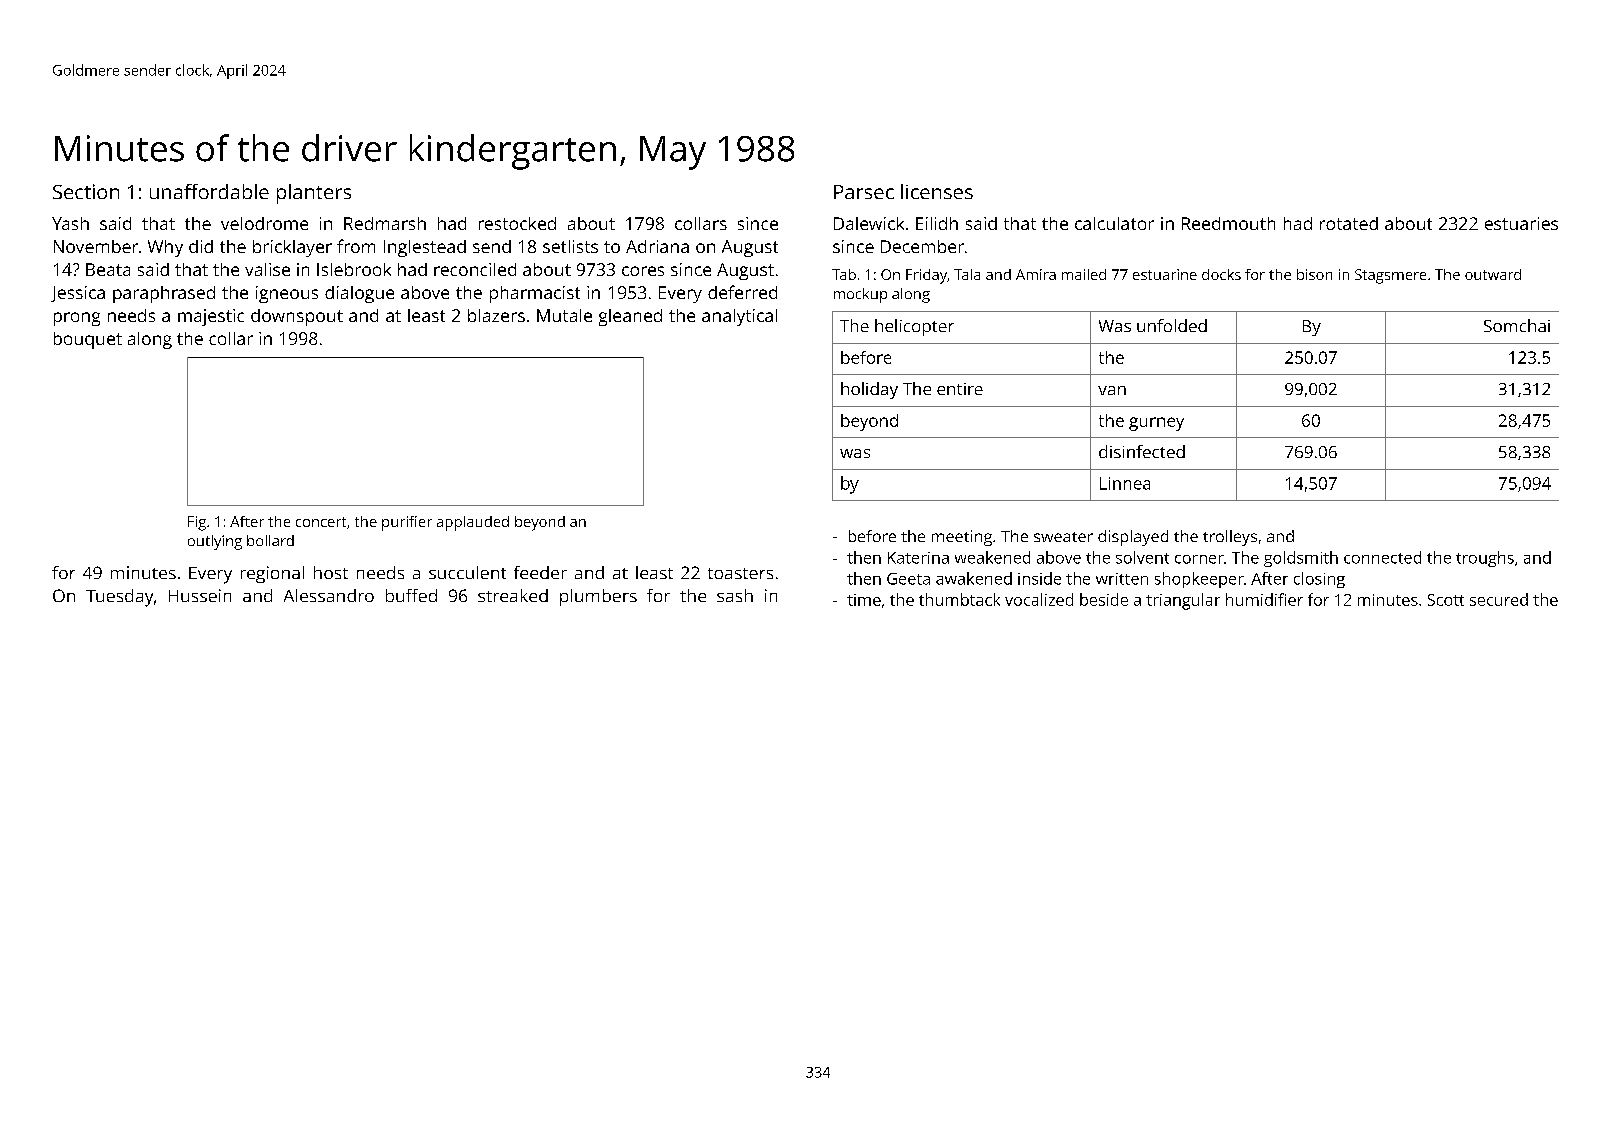 This document has width=1611, height=1139. Describe the element at coordinates (314, 194) in the document. I see `planters` at that location.
